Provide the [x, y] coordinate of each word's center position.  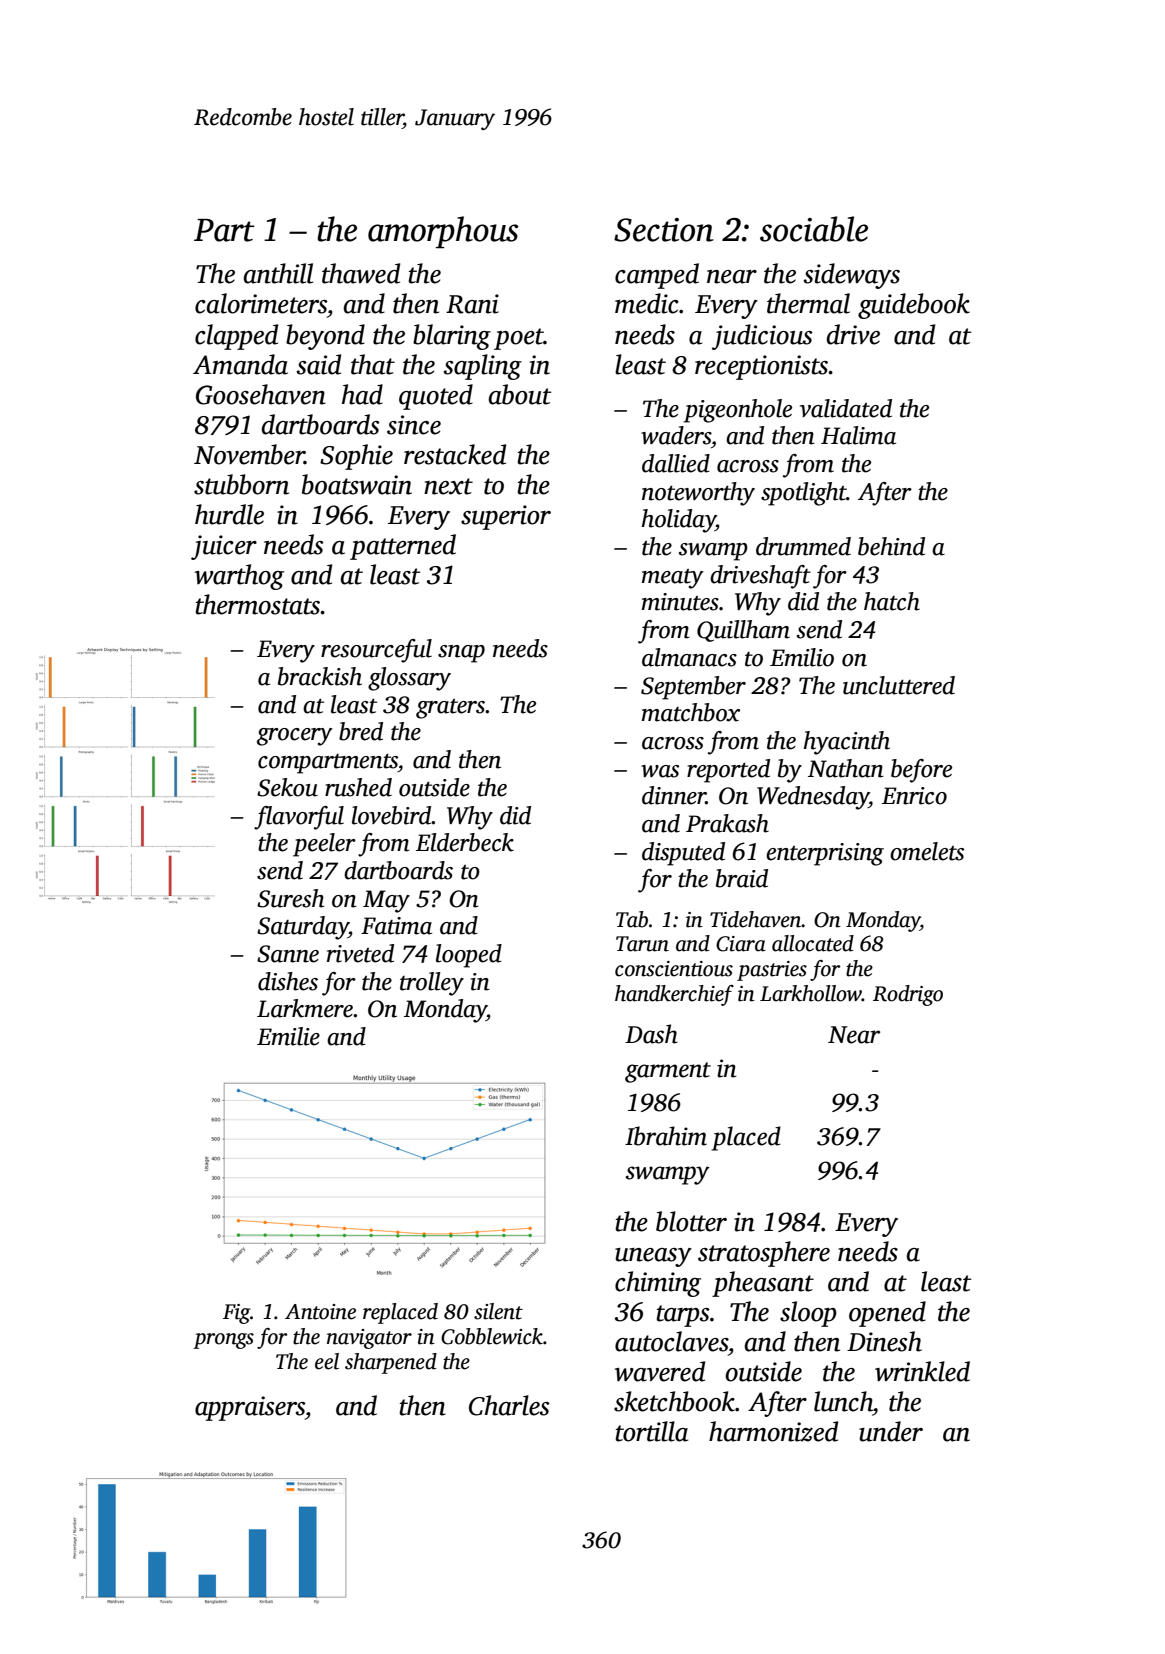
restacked [455, 454]
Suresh [290, 898]
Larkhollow [811, 993]
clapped [236, 337]
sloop [808, 1314]
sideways [852, 276]
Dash [651, 1034]
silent [498, 1311]
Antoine [320, 1312]
